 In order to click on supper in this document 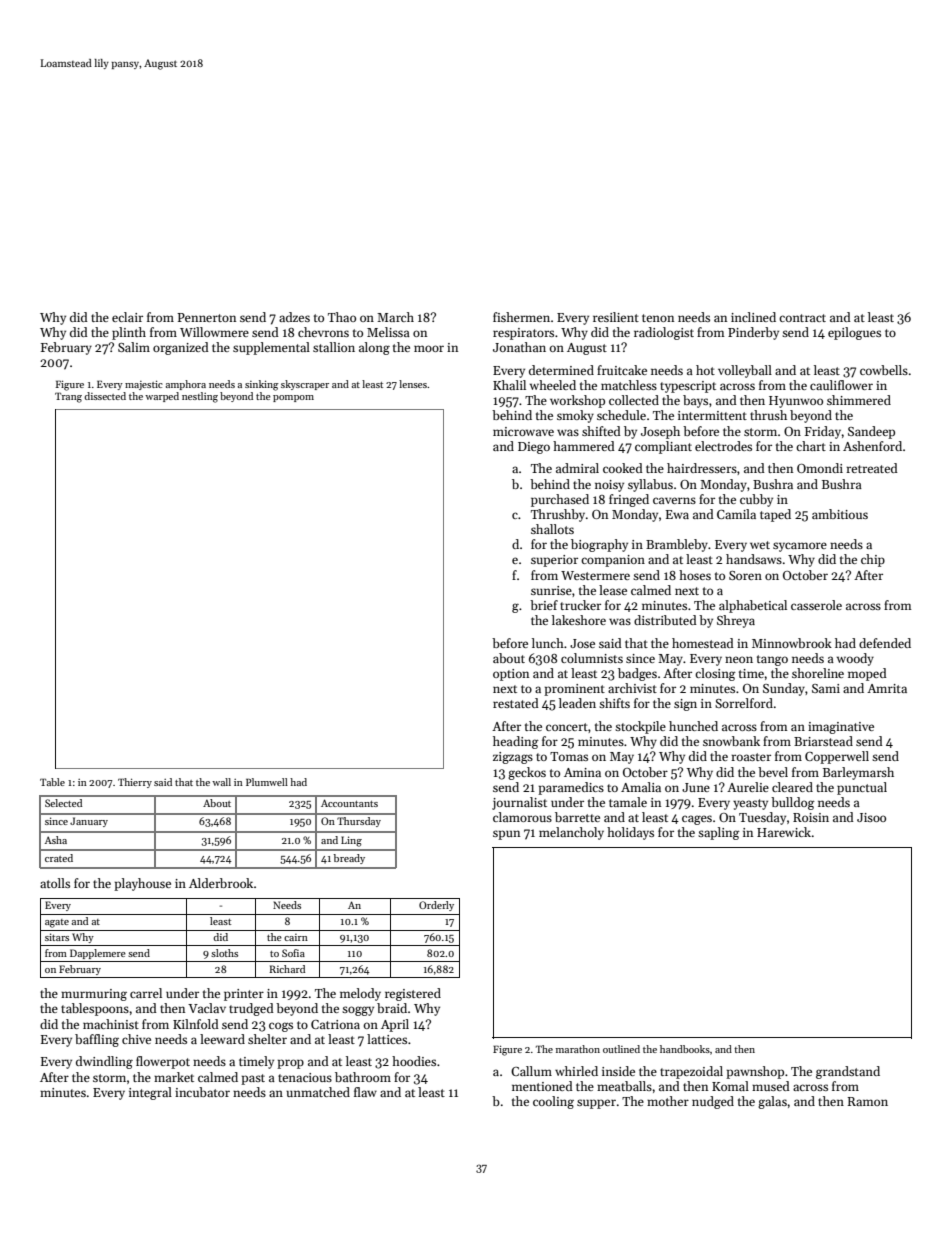, I will do `click(596, 1104)`.
